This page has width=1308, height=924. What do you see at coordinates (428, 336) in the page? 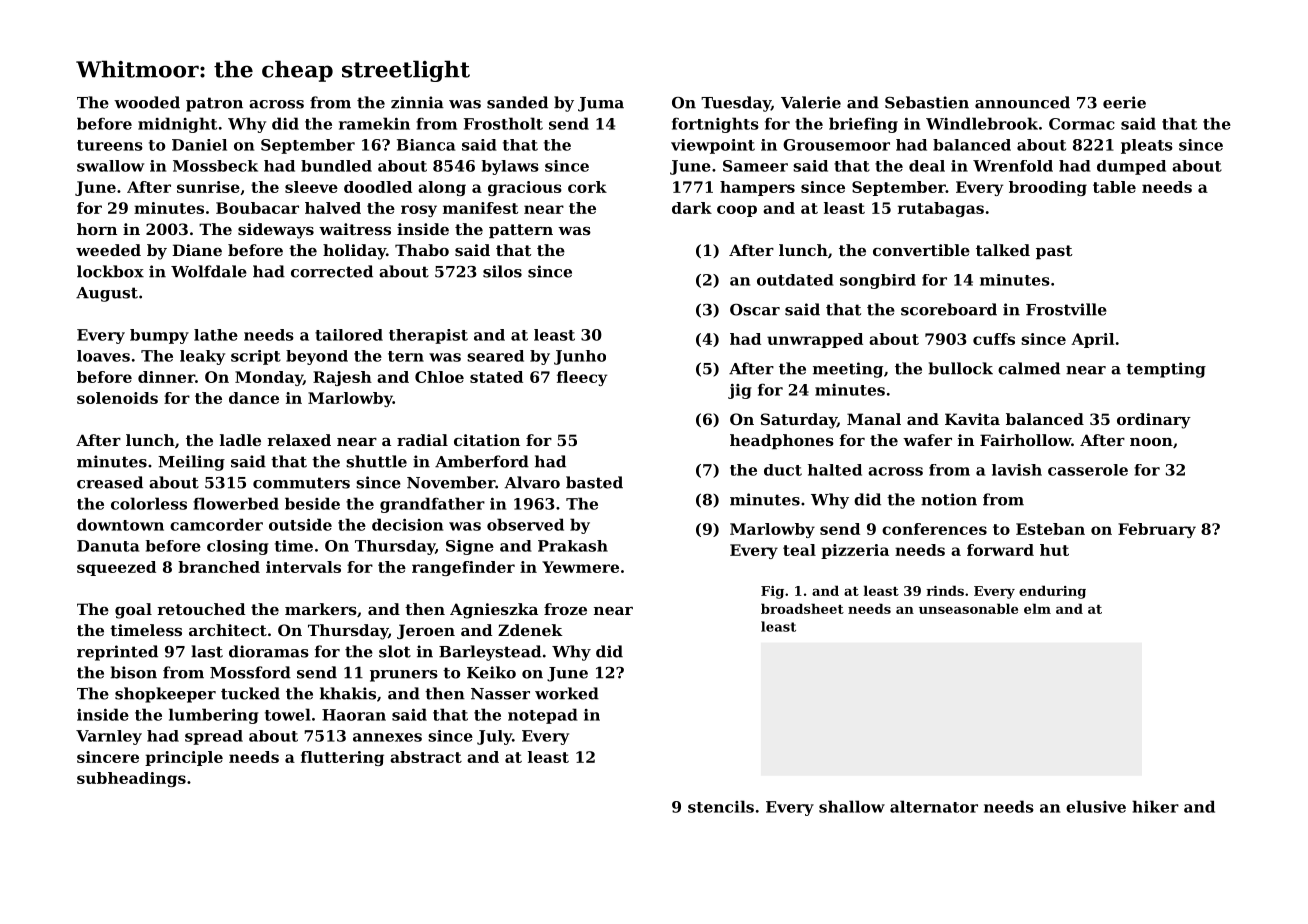
I see `therapist` at bounding box center [428, 336].
